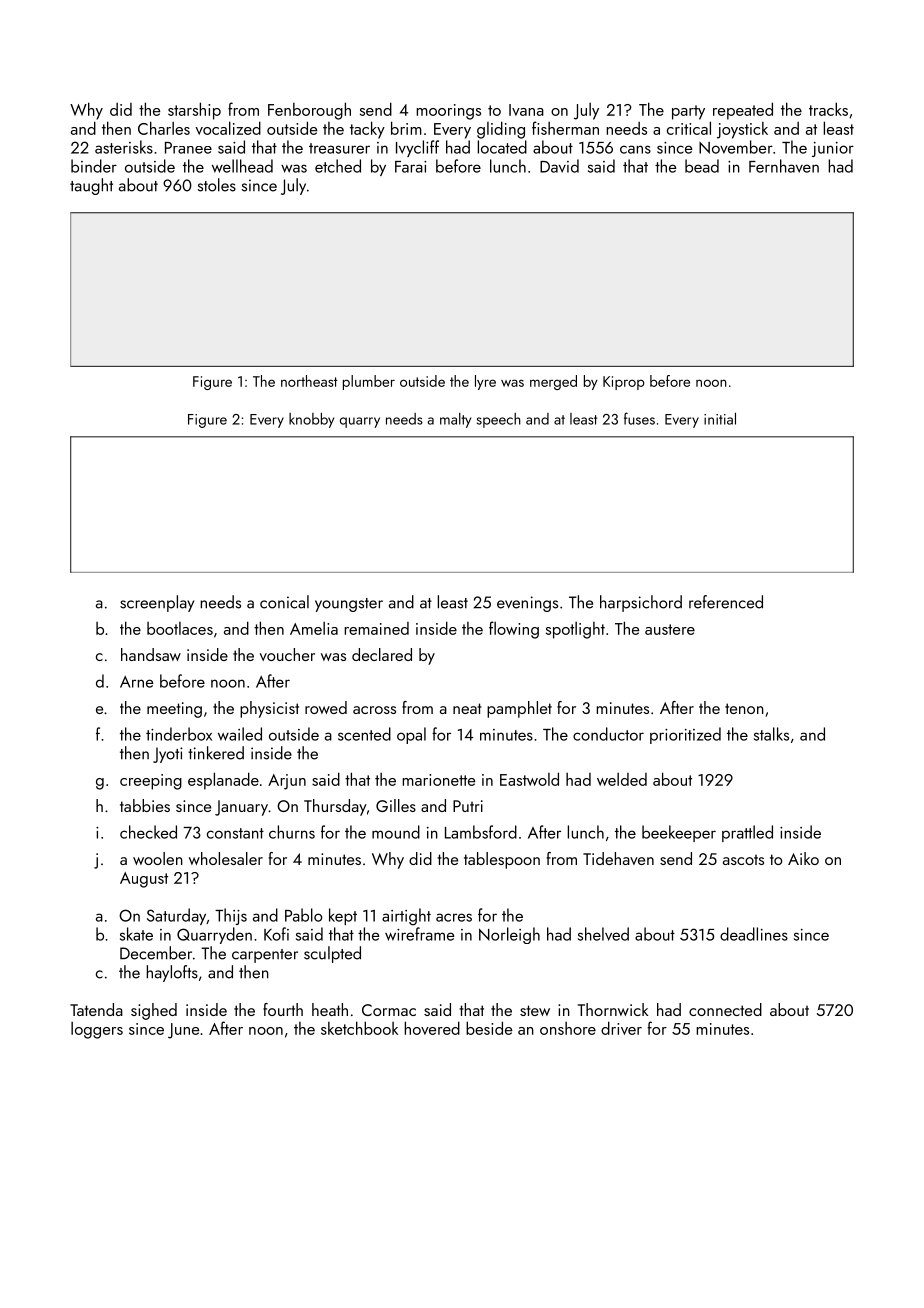 The width and height of the page is (924, 1308). Describe the element at coordinates (97, 1030) in the page. I see `loggers` at that location.
